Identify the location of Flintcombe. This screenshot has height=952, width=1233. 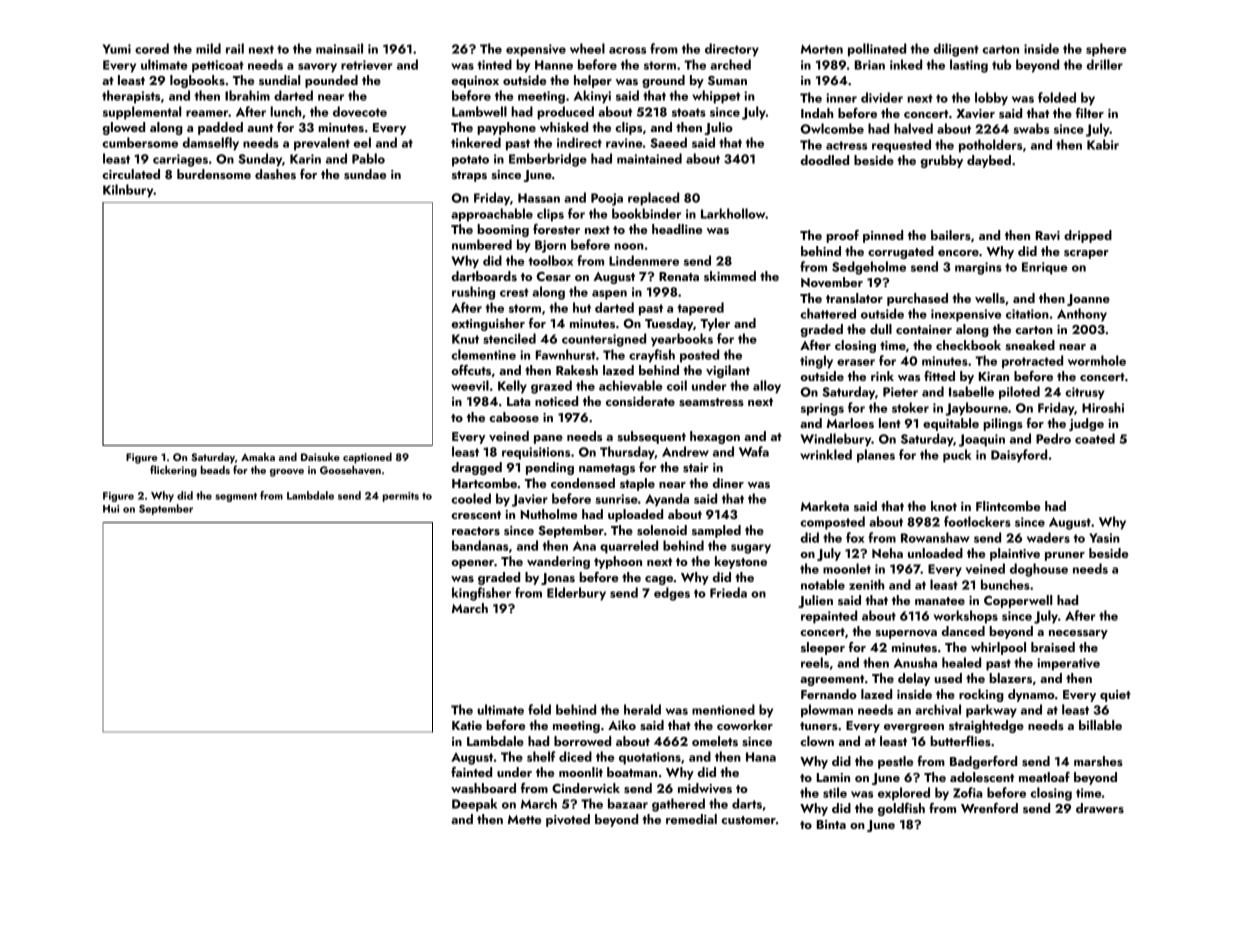
(1008, 506).
